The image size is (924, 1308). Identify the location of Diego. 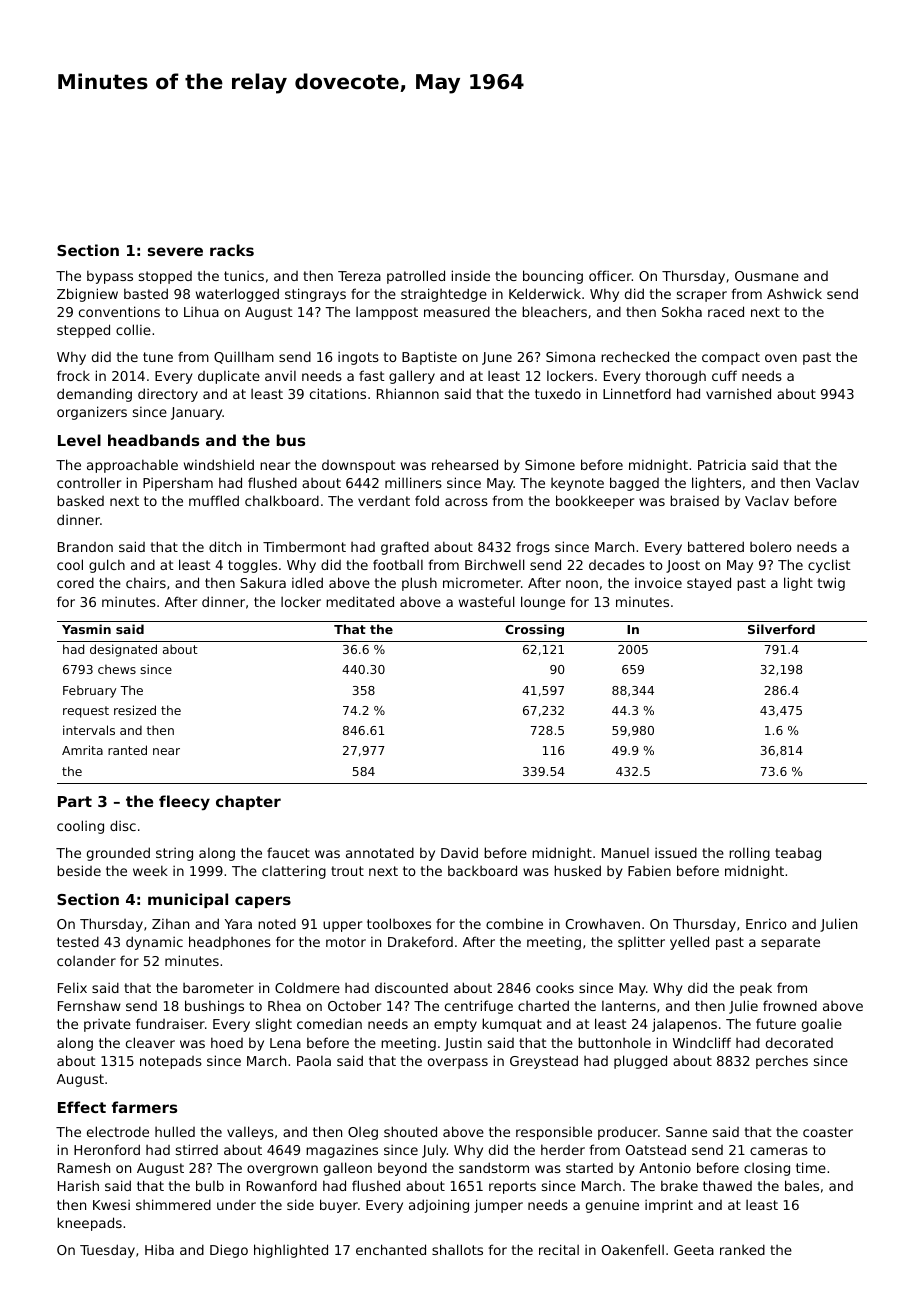
(229, 1251).
